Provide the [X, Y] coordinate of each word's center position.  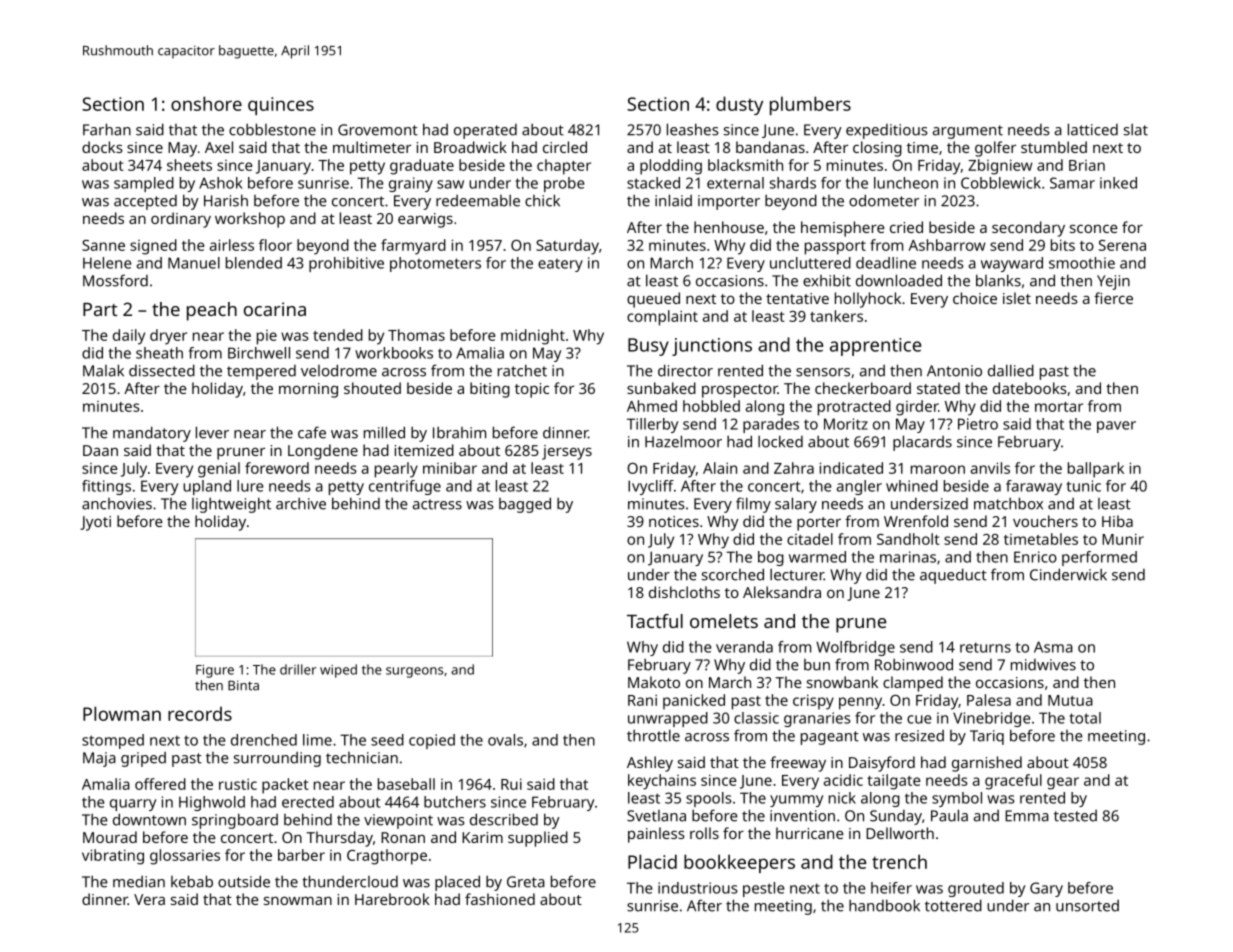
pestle [763, 889]
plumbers [810, 105]
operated [485, 131]
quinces [281, 106]
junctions [712, 347]
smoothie [1082, 263]
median [139, 882]
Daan [100, 450]
